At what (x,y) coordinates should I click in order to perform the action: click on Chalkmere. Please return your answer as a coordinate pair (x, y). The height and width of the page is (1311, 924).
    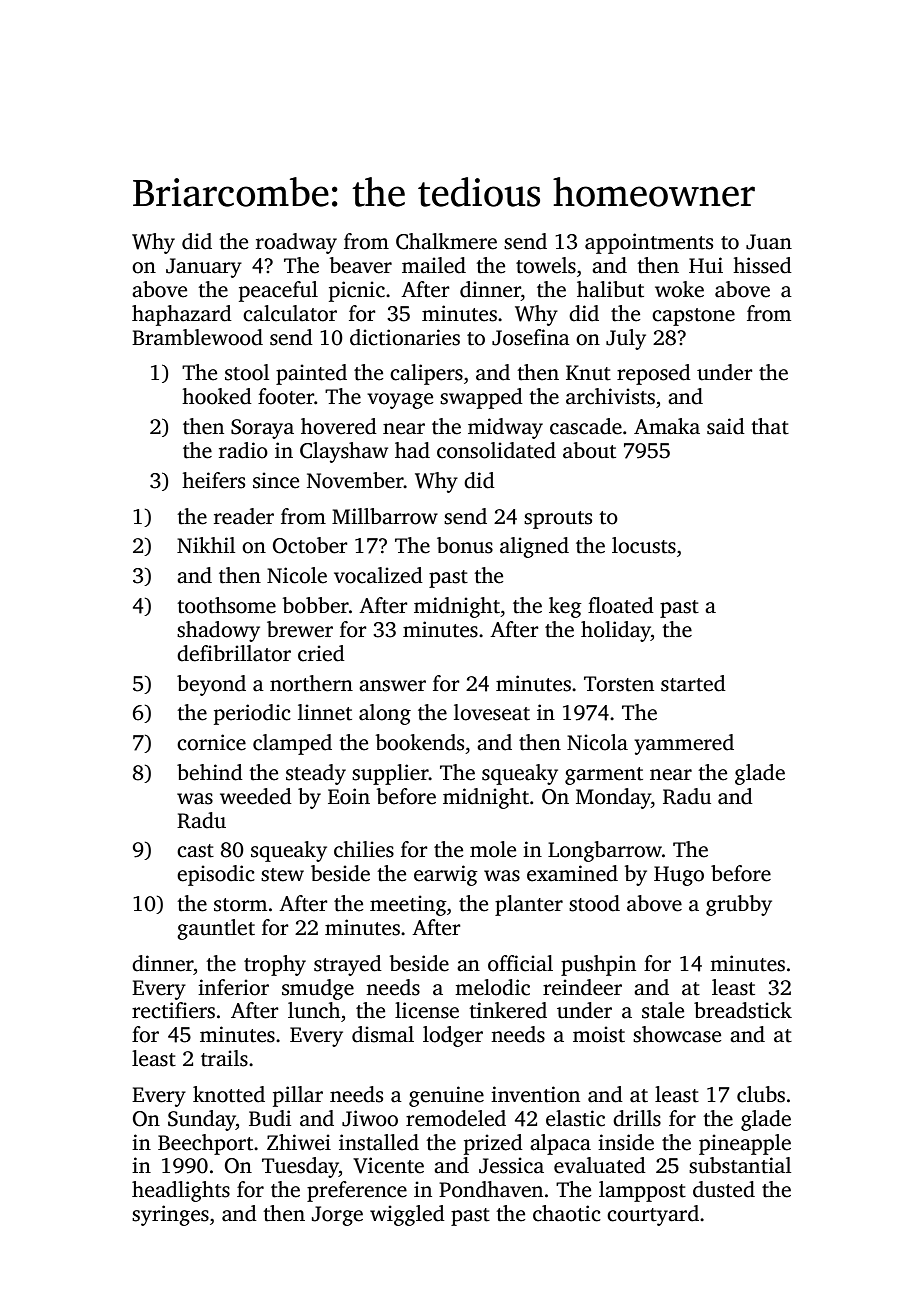
    Looking at the image, I should click on (446, 241).
